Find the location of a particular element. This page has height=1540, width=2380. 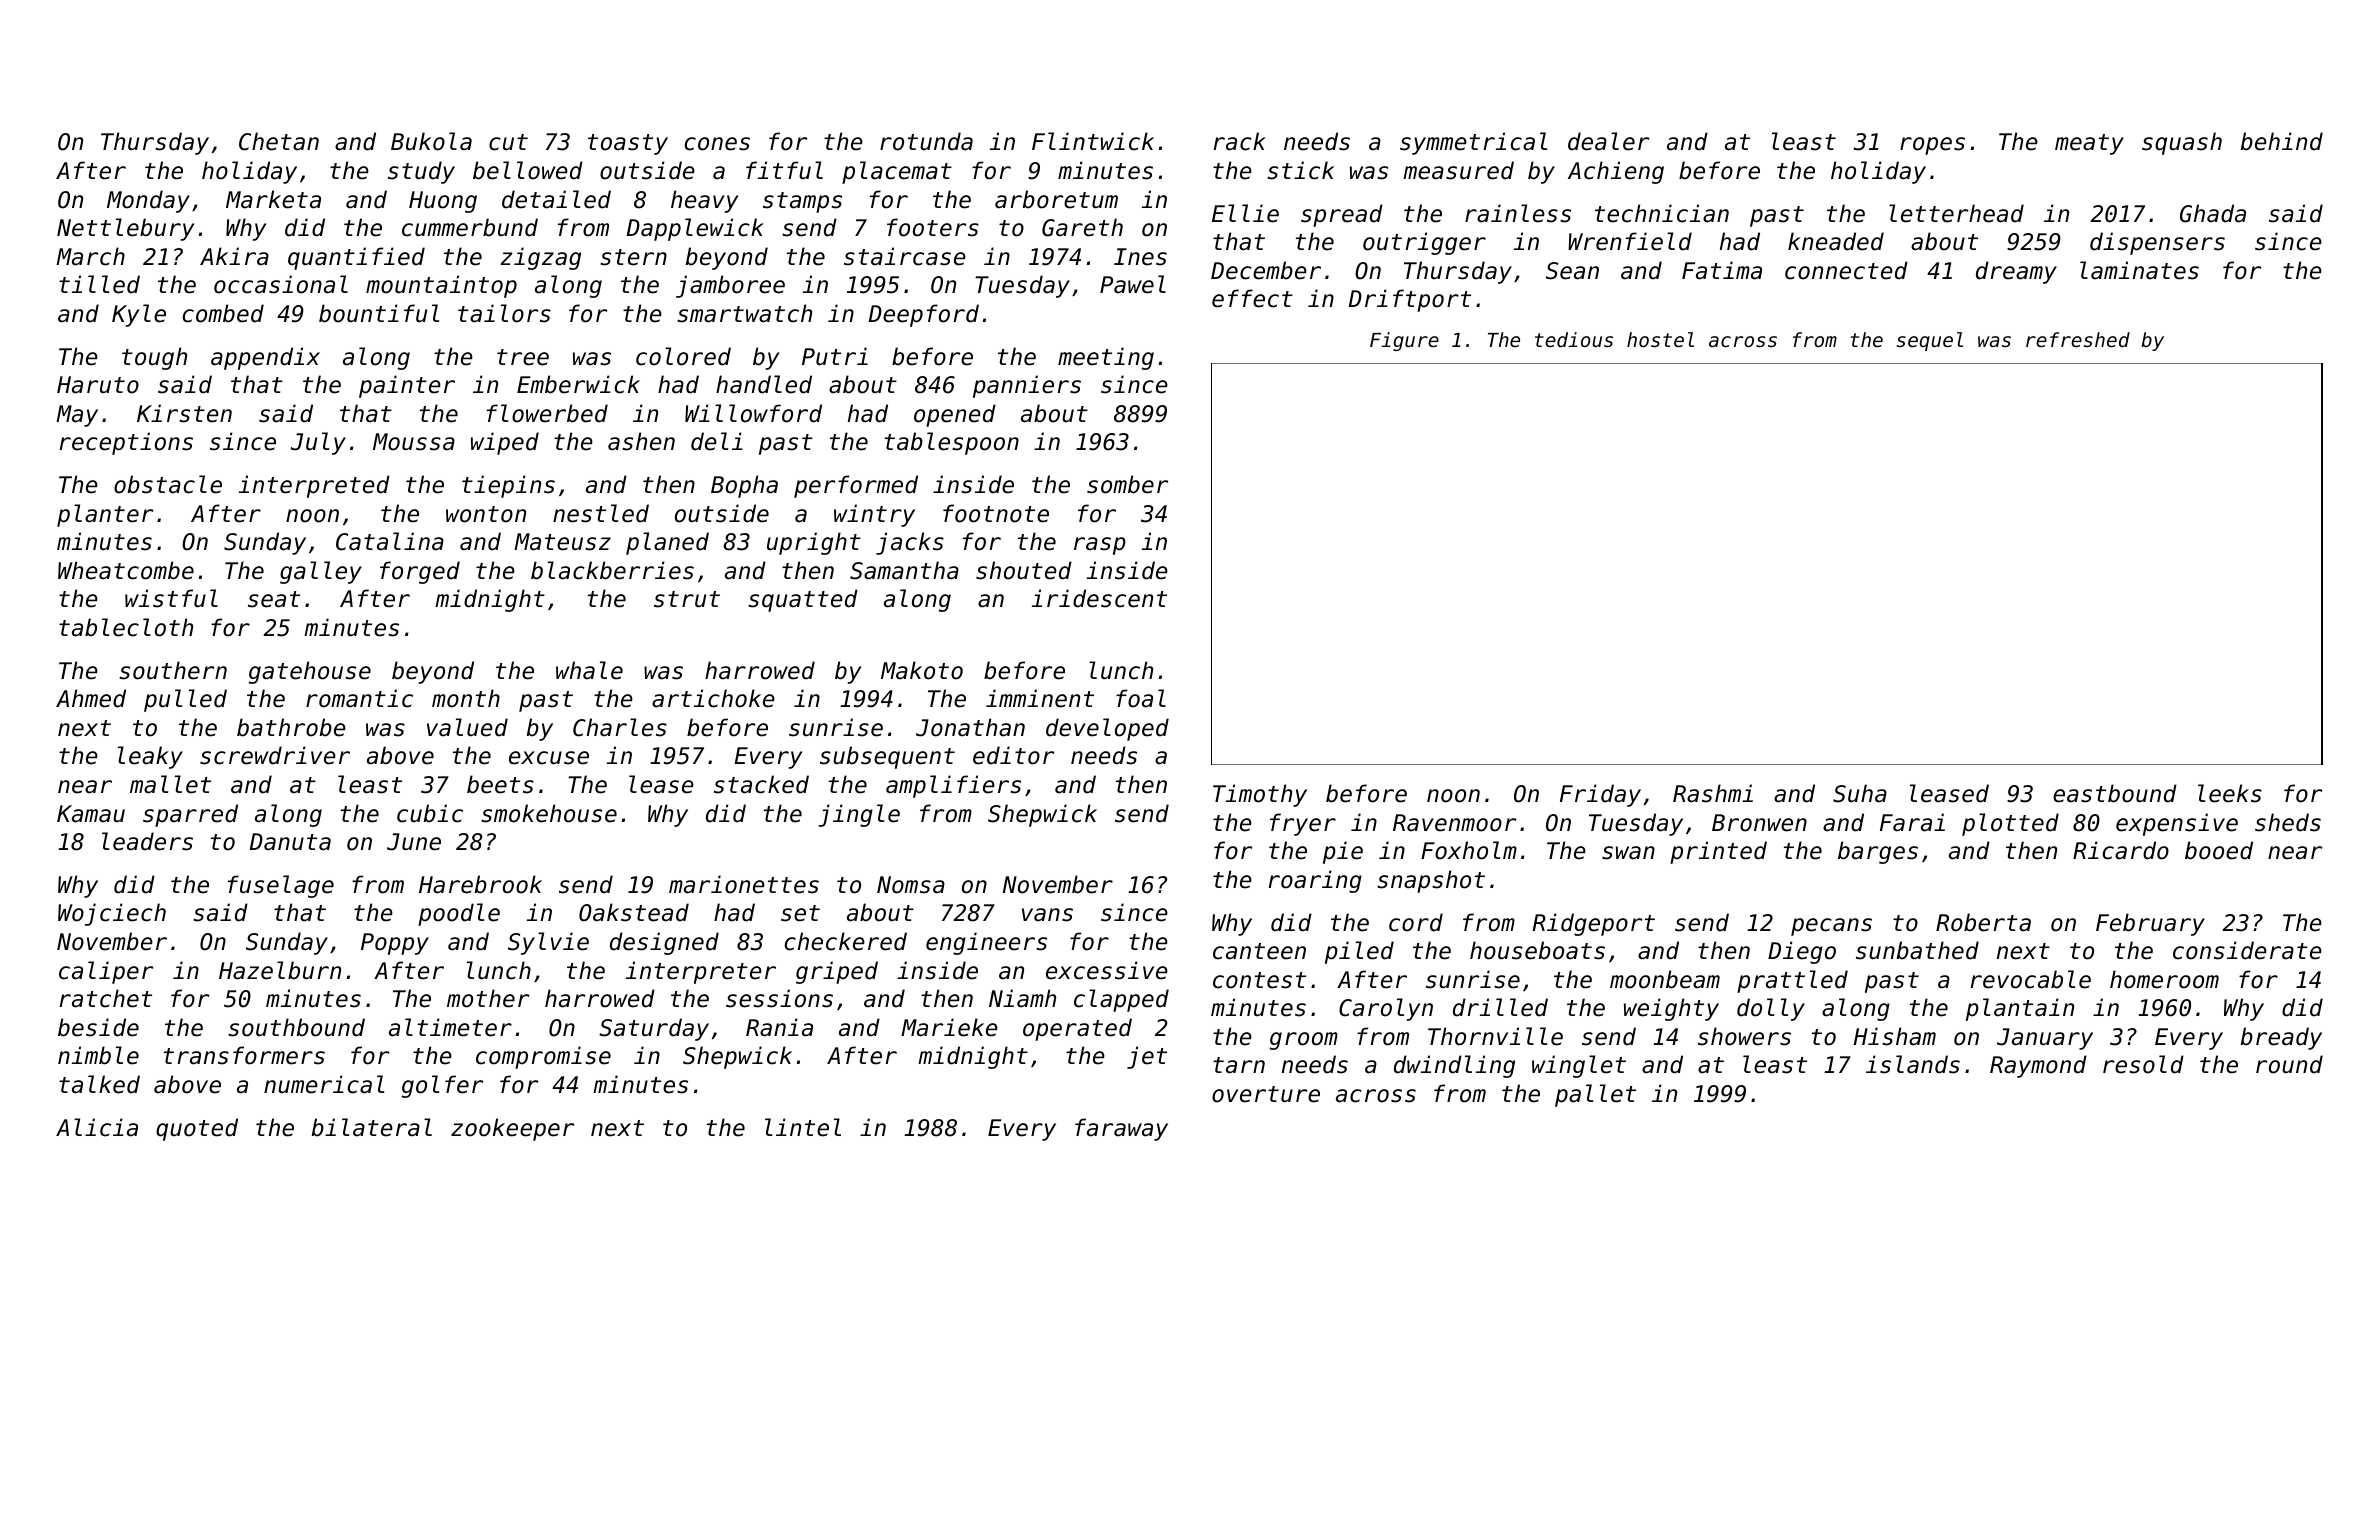

bellowed is located at coordinates (528, 170).
